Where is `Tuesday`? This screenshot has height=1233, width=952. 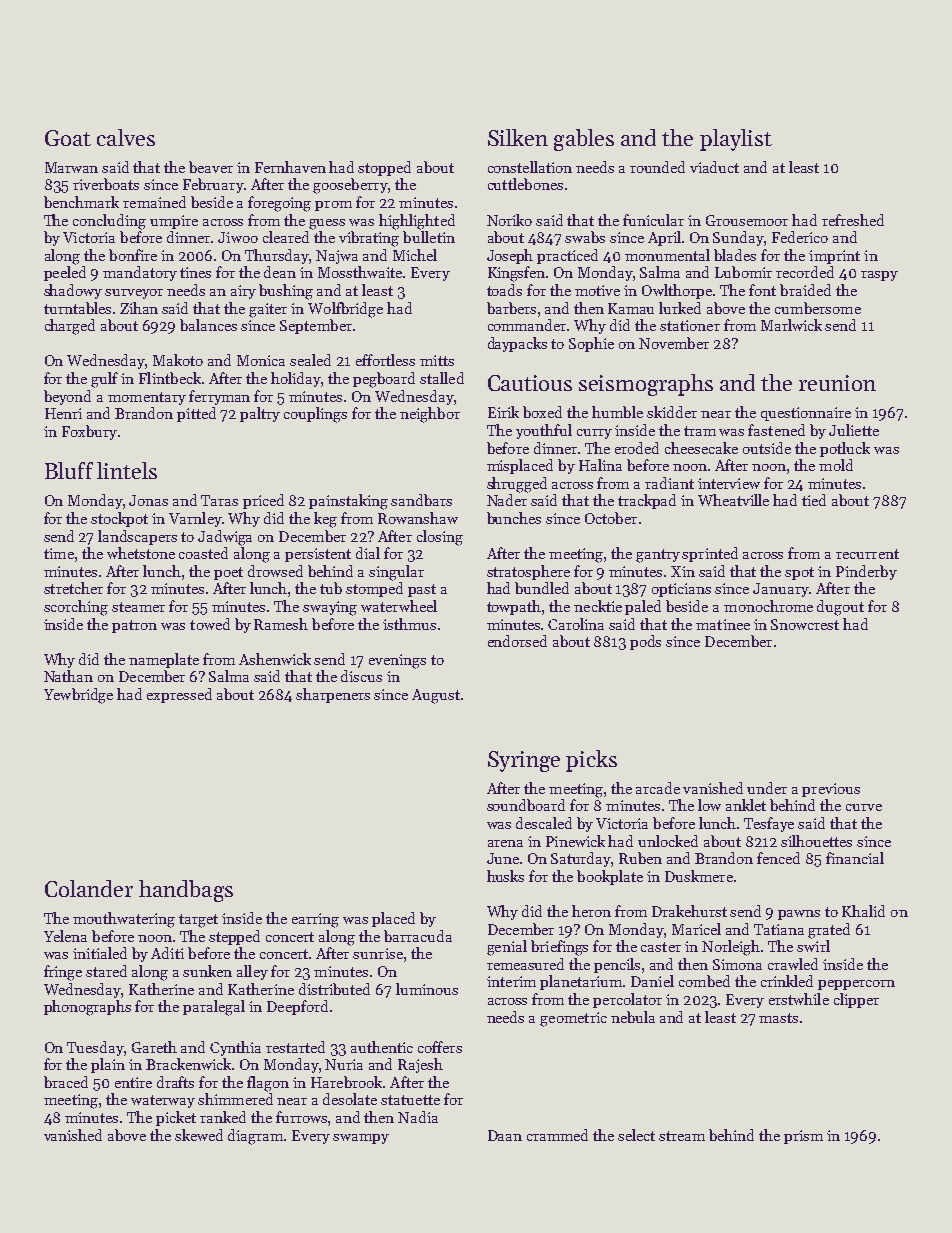
Tuesday is located at coordinates (95, 1048).
